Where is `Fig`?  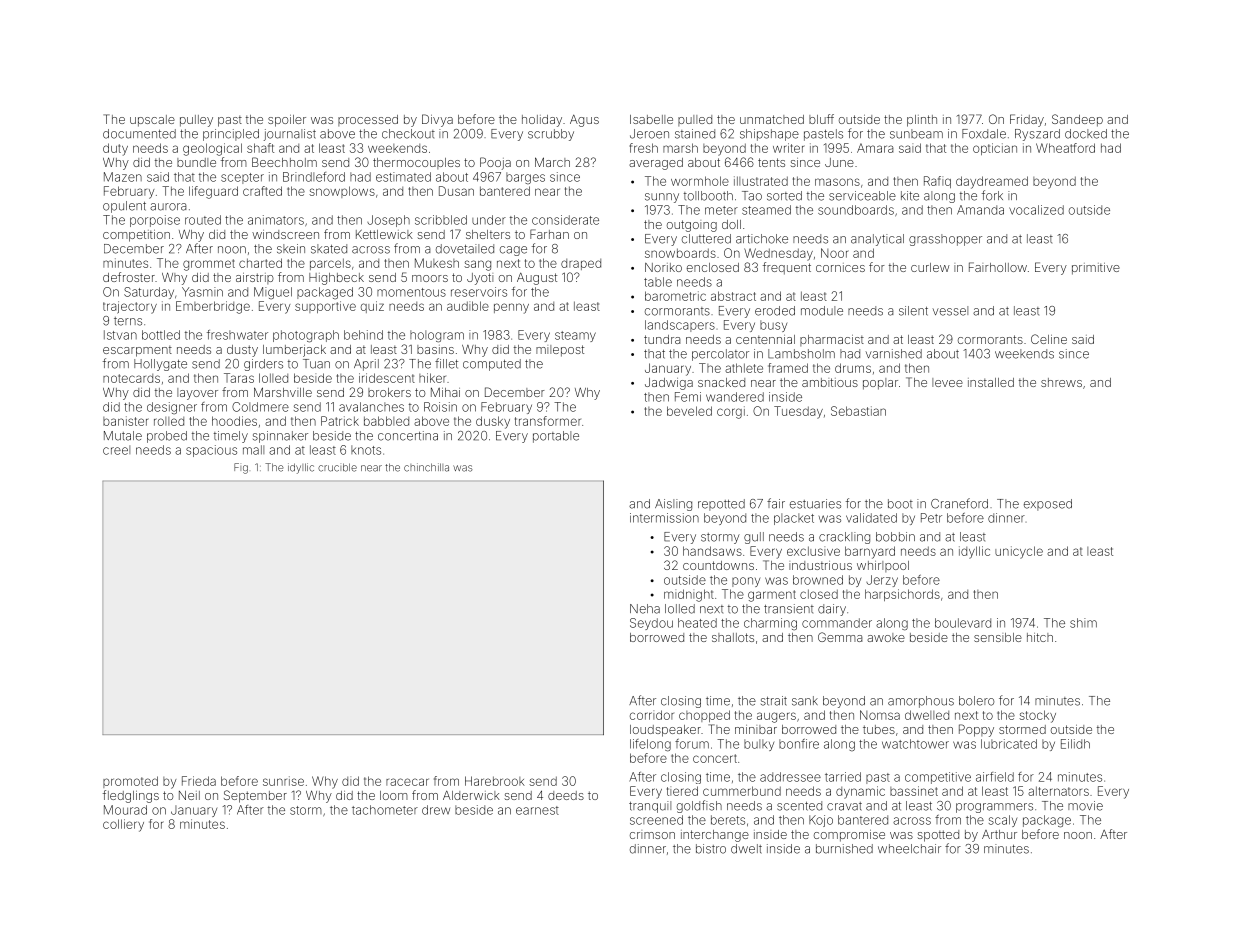
Fig is located at coordinates (241, 468).
